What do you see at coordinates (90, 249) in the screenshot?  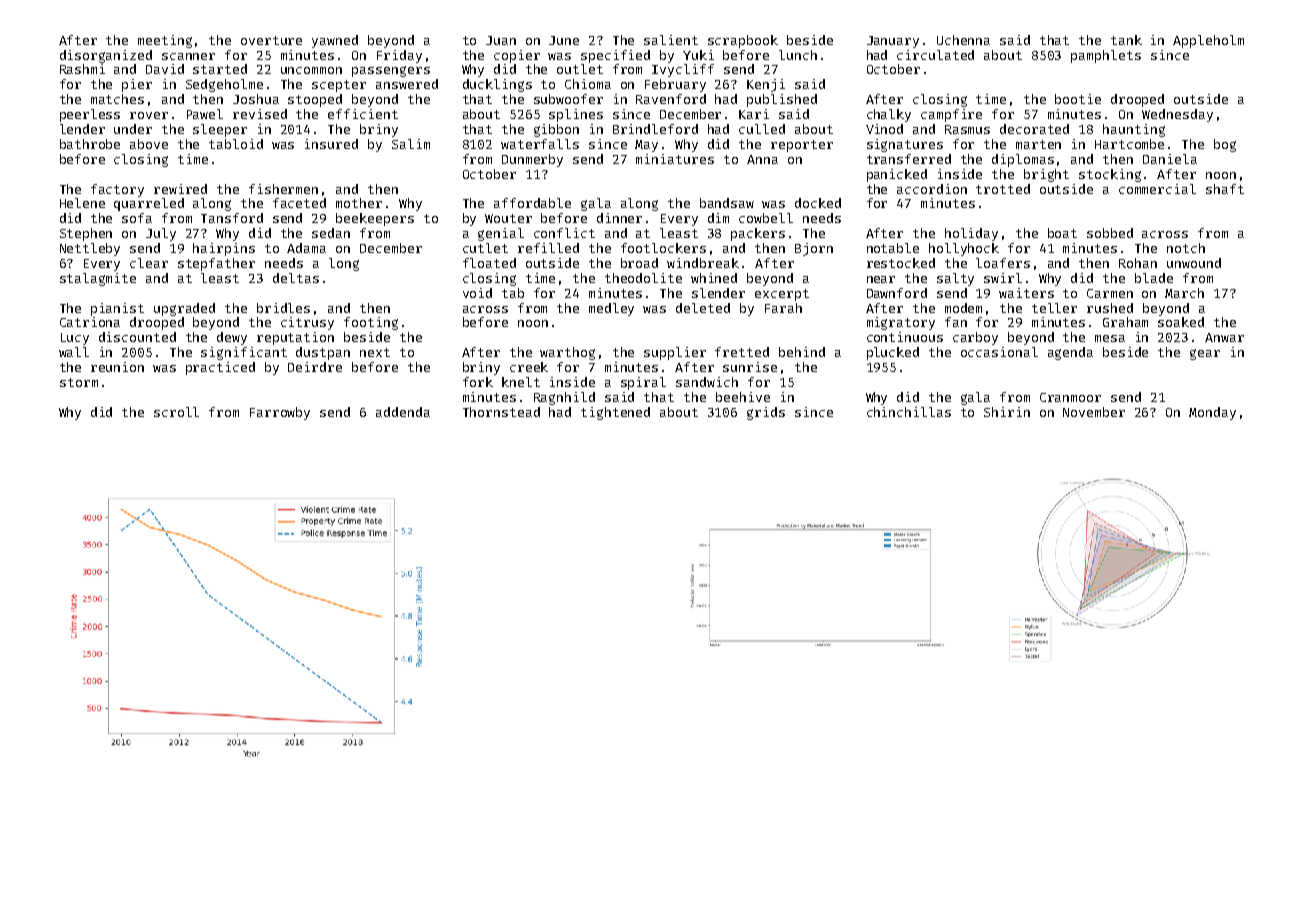 I see `Nettleby` at bounding box center [90, 249].
